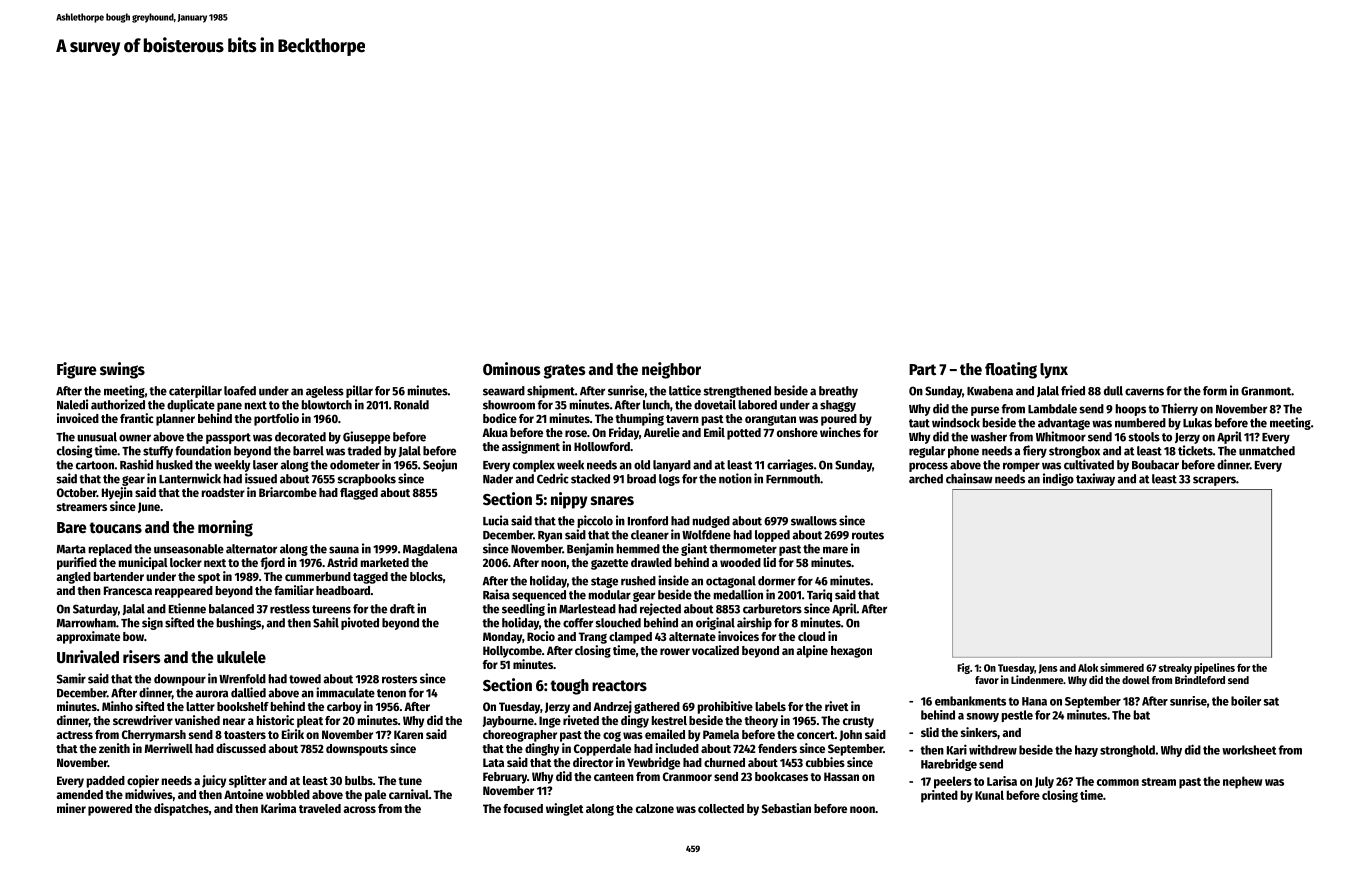 The height and width of the page is (887, 1372). Describe the element at coordinates (88, 657) in the page. I see `Unrivaled` at that location.
